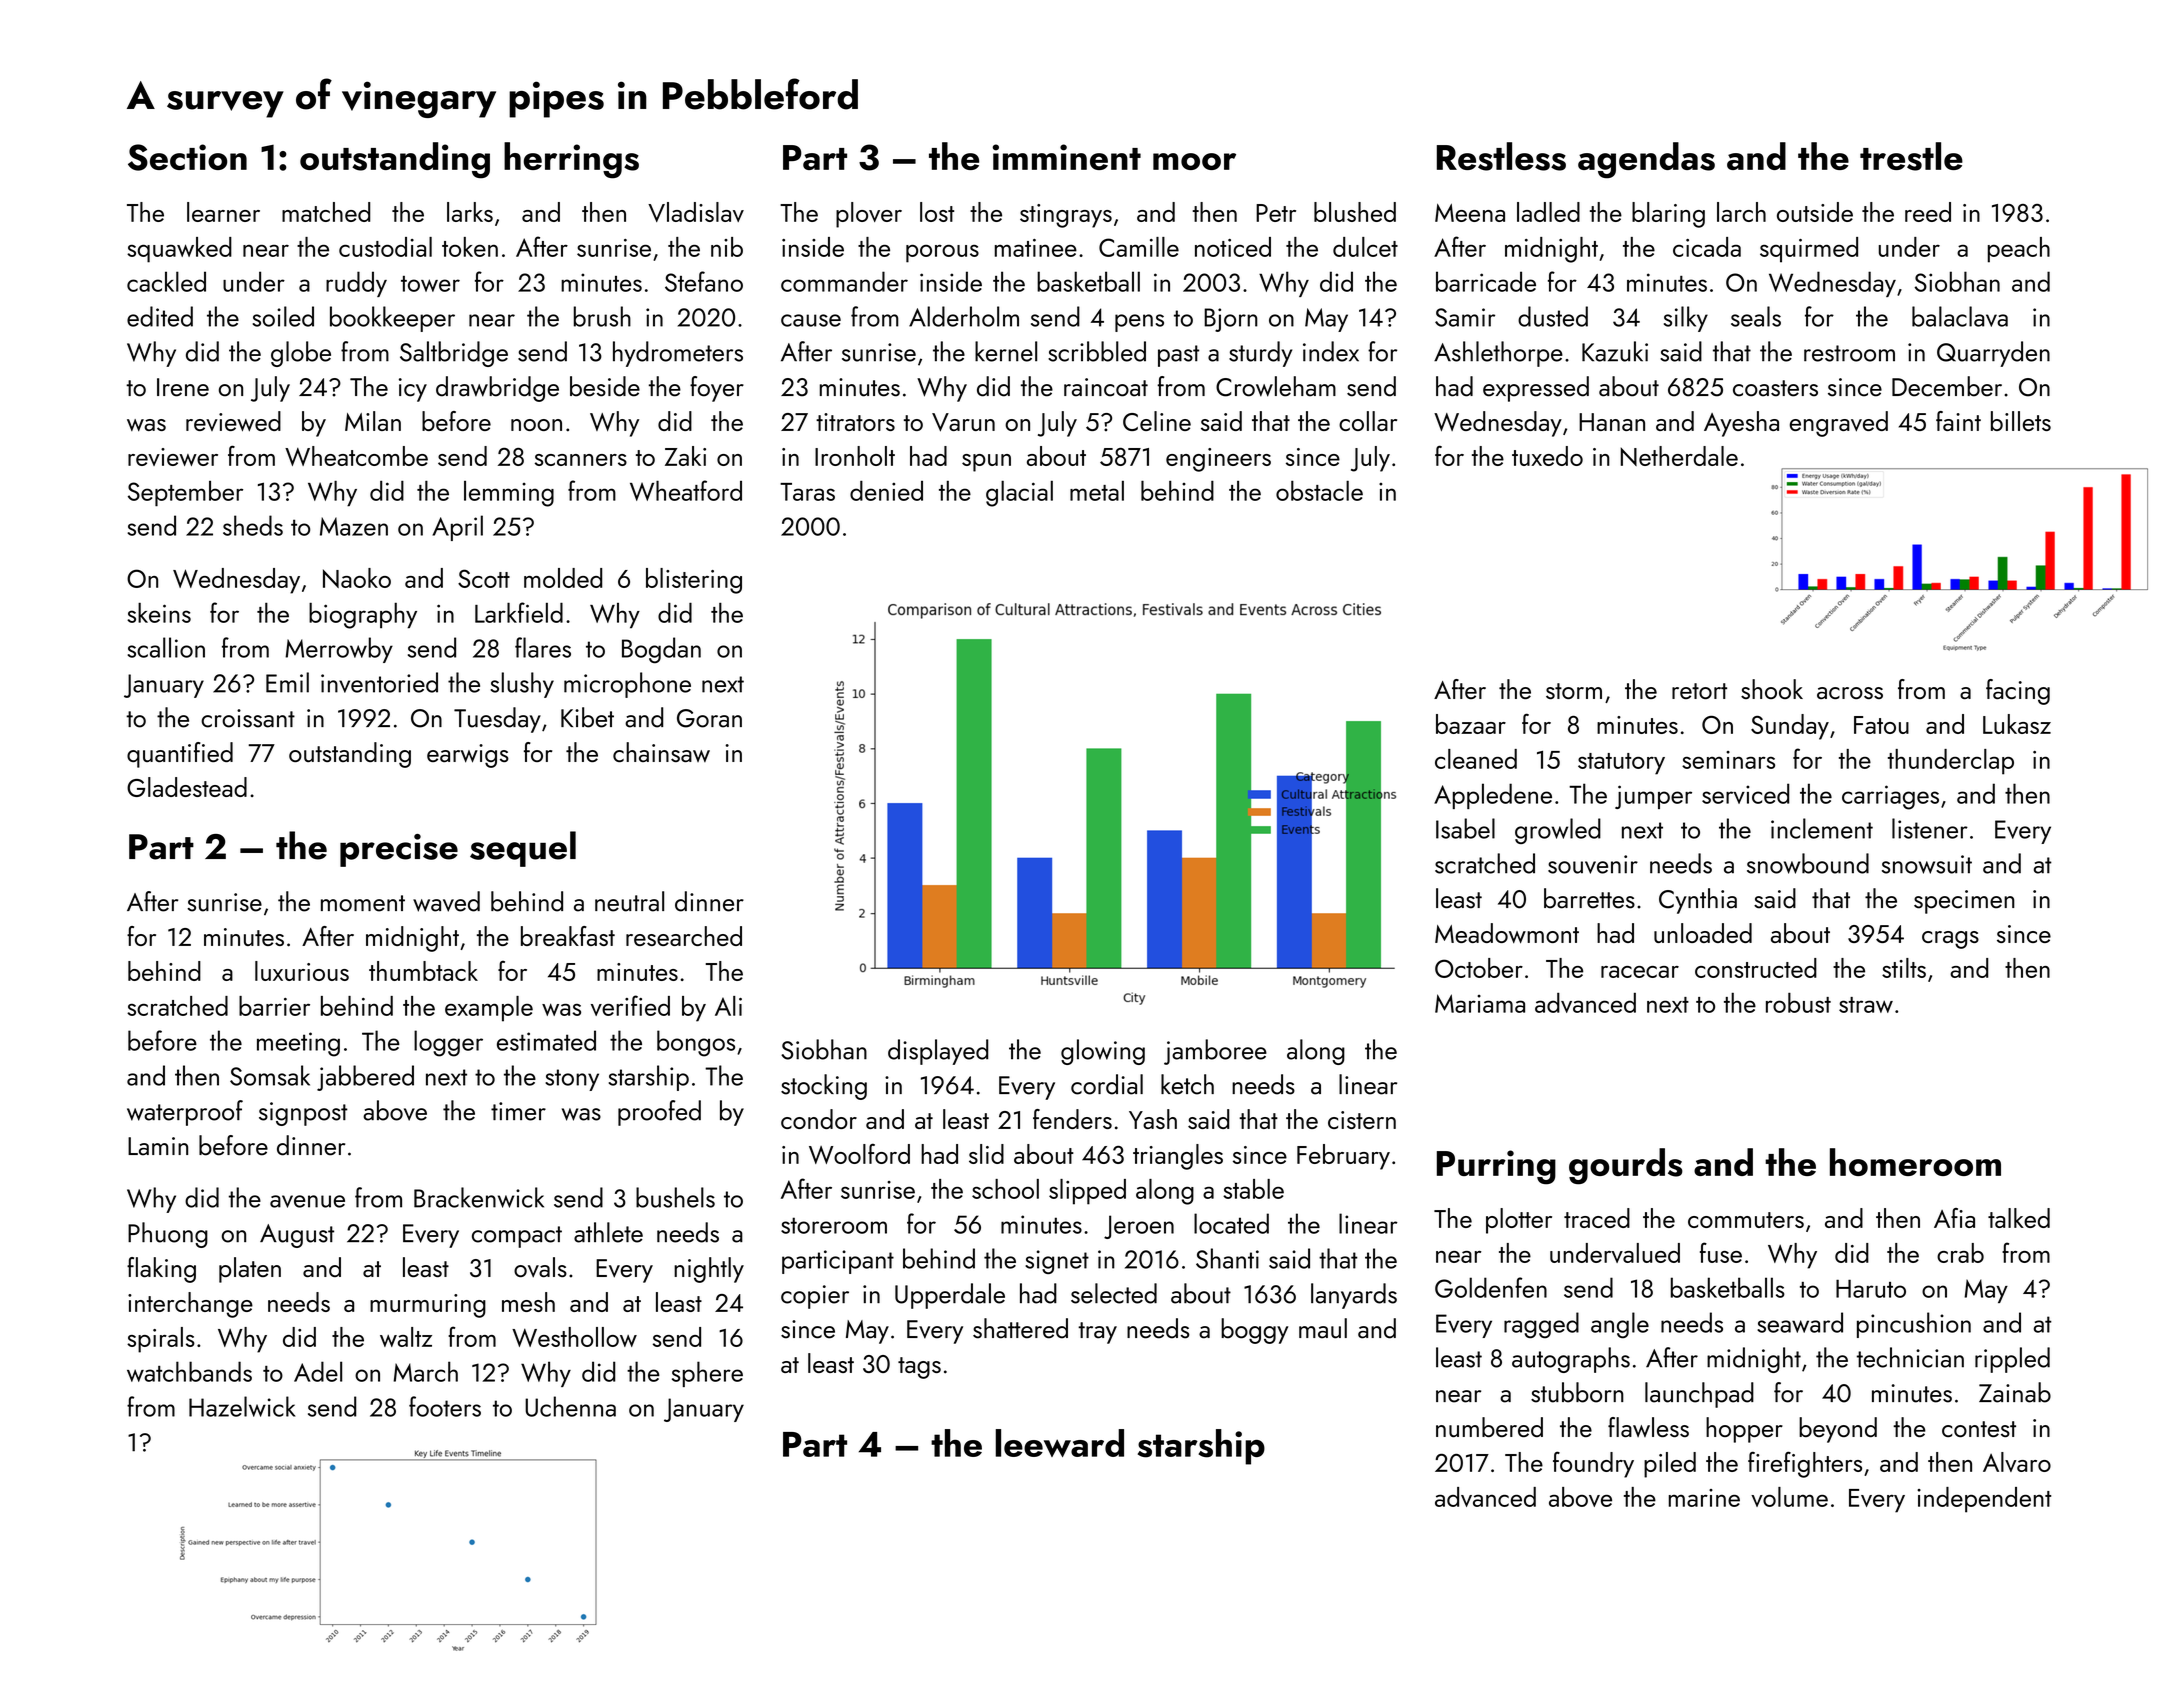  Describe the element at coordinates (1103, 1052) in the page. I see `glowing` at that location.
